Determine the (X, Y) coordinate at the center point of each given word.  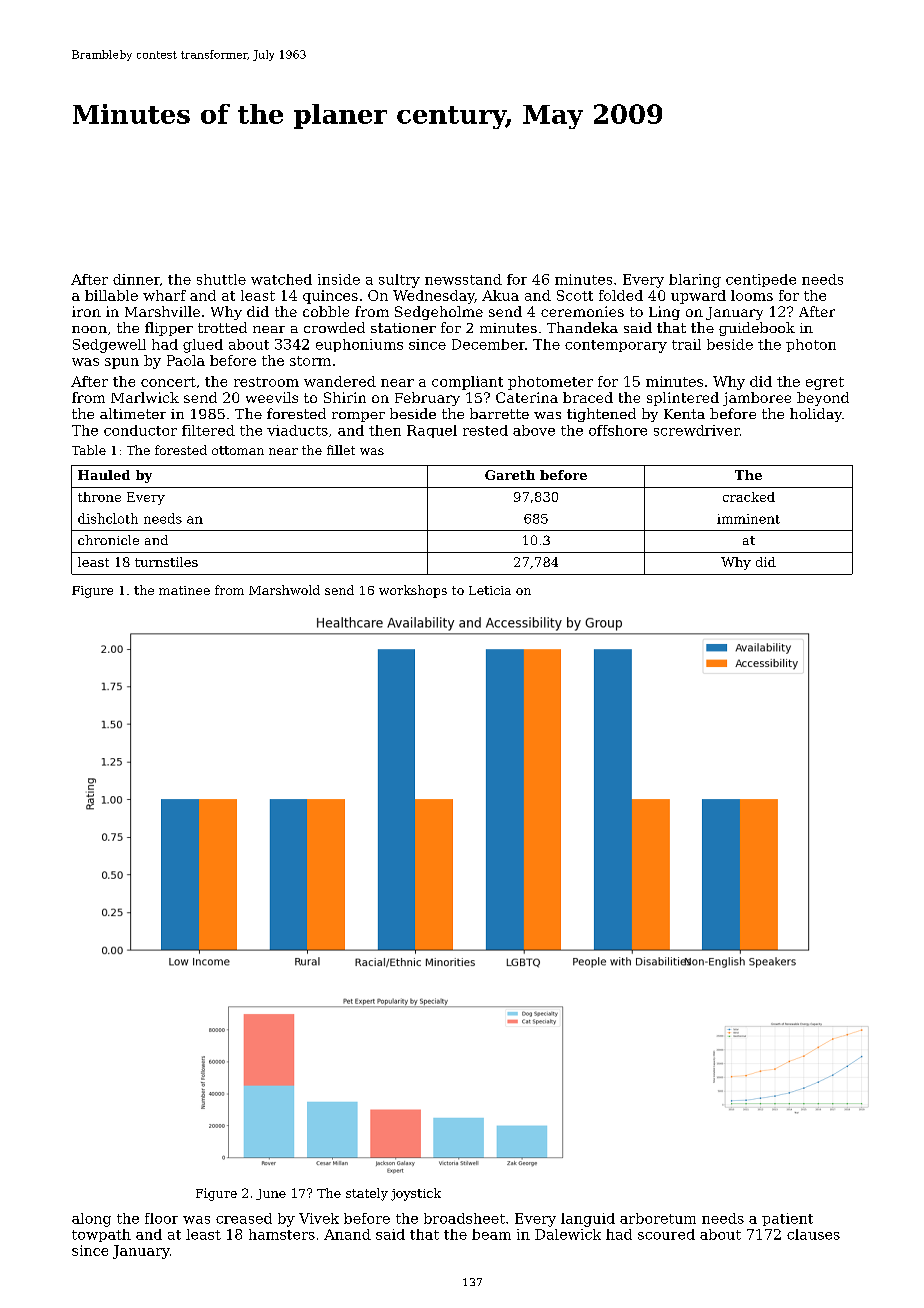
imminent (748, 519)
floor (161, 1218)
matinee (184, 590)
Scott (575, 295)
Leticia (490, 590)
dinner (136, 279)
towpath (101, 1235)
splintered (683, 399)
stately (367, 1194)
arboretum (658, 1218)
